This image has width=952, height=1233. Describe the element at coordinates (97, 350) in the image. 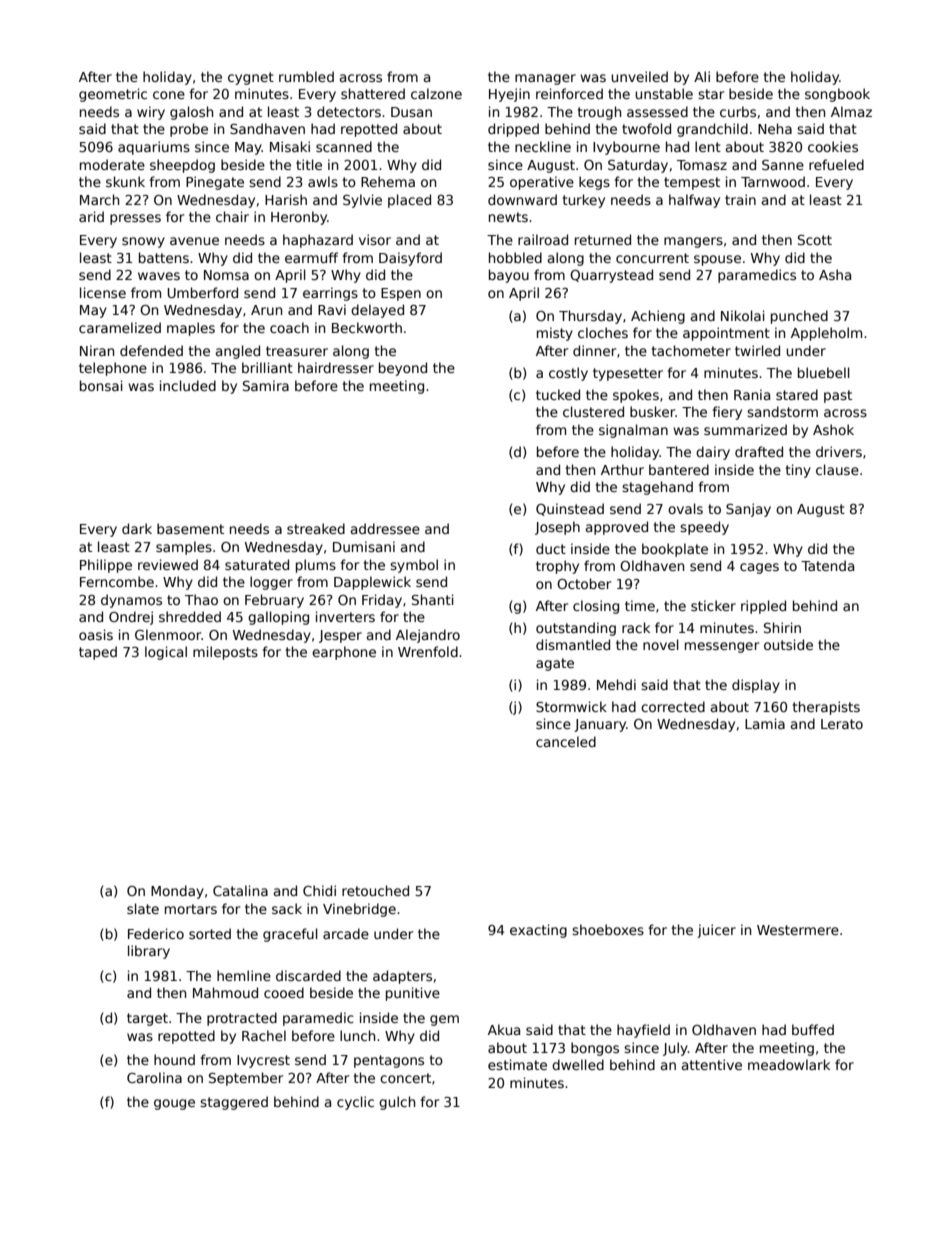

I see `Niran` at that location.
